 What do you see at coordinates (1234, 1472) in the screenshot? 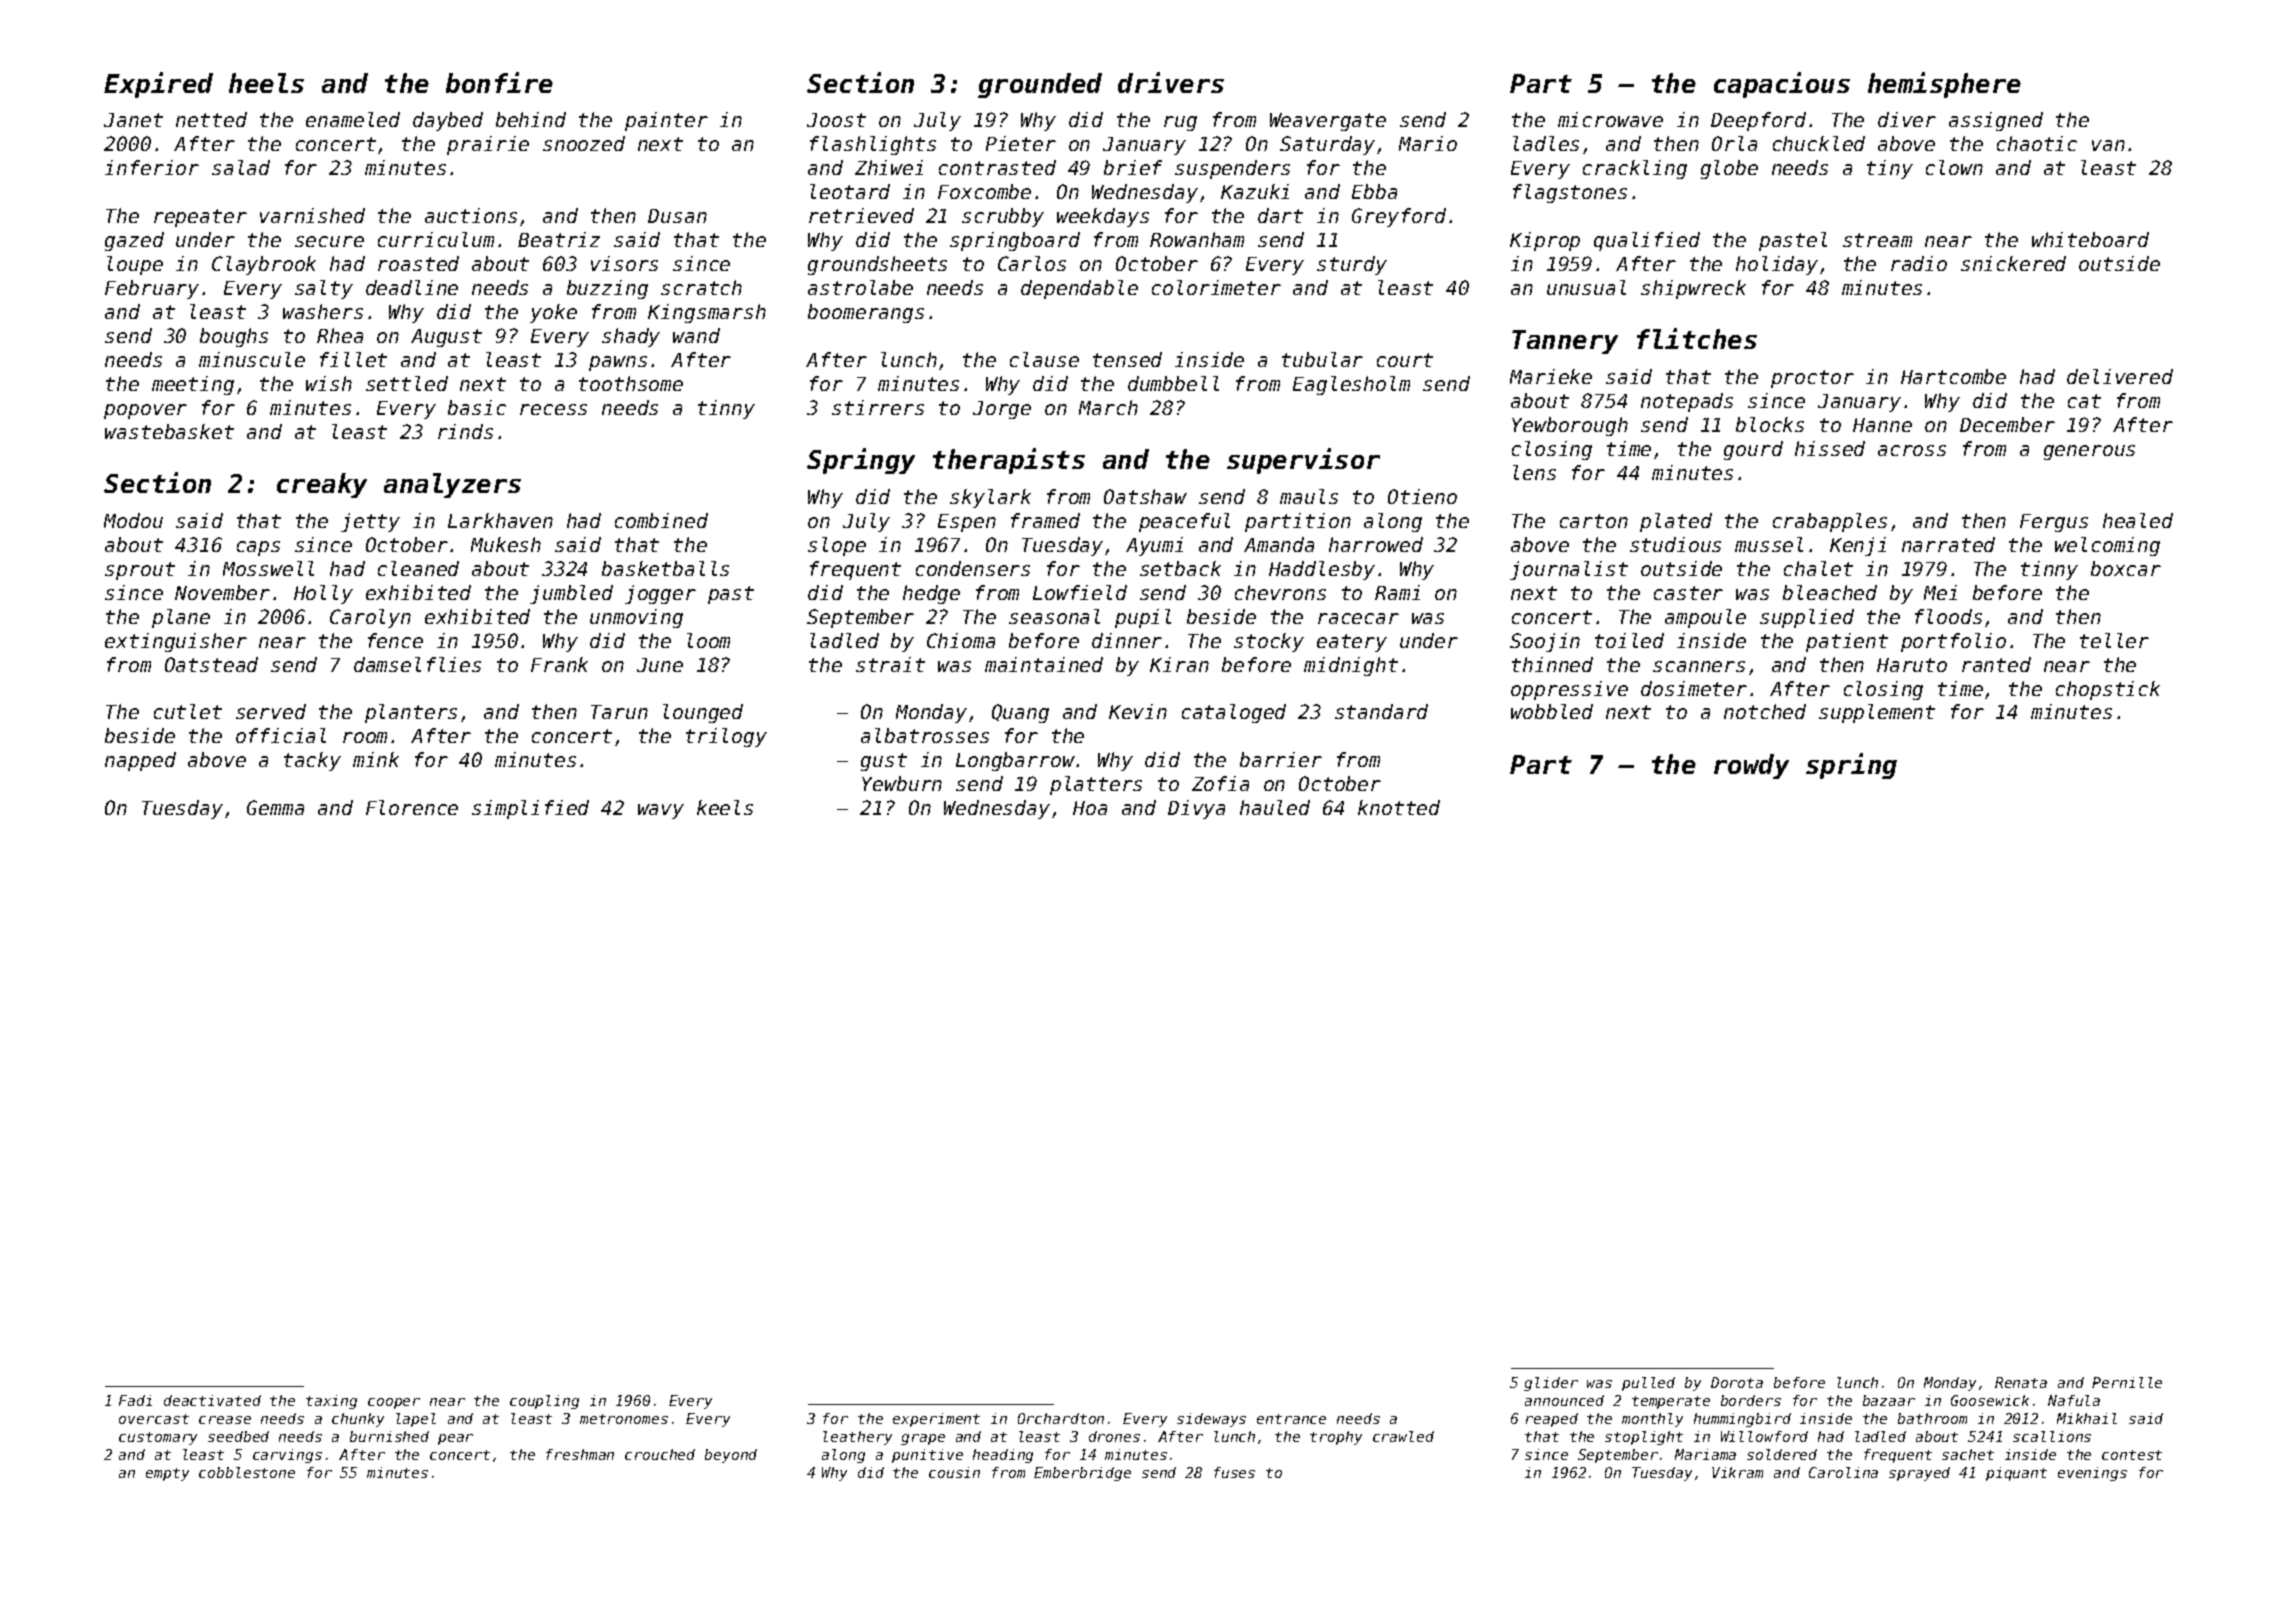
I see `fuses` at bounding box center [1234, 1472].
